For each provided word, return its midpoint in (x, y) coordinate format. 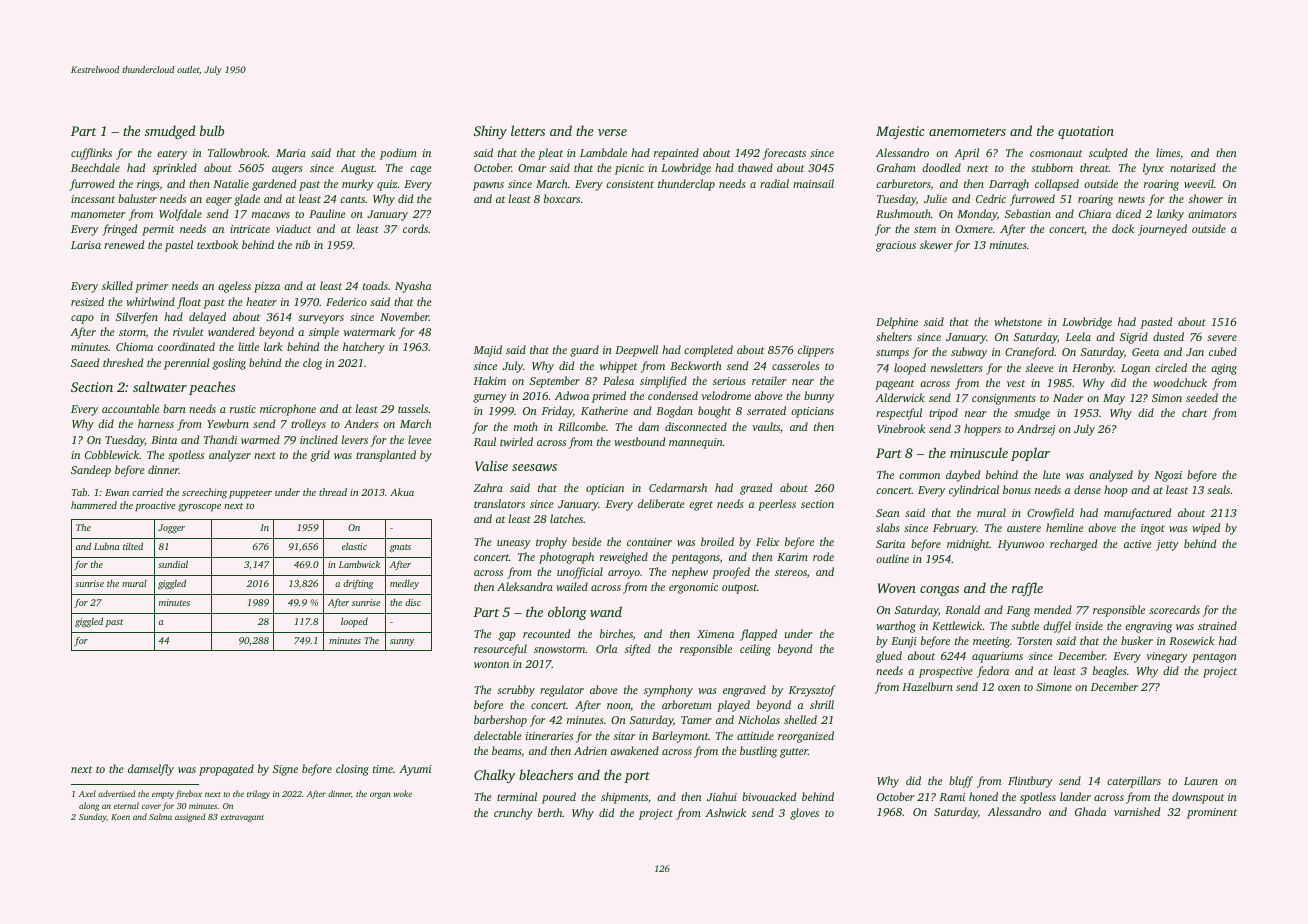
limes (1168, 152)
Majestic (900, 132)
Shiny (490, 132)
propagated (226, 770)
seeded (1202, 397)
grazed (756, 489)
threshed (123, 362)
